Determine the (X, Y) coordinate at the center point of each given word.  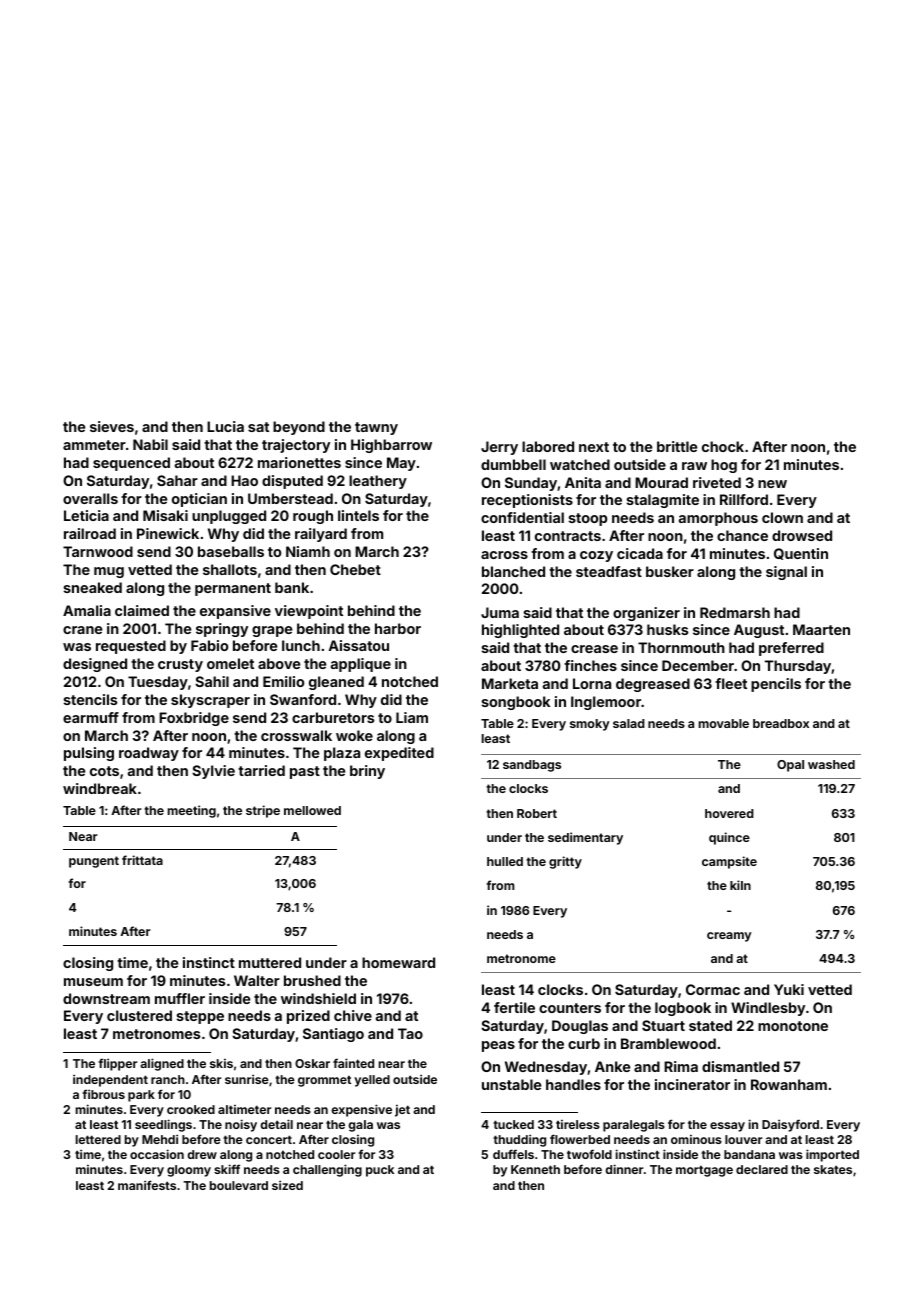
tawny (376, 428)
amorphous (718, 519)
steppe (200, 1017)
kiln (740, 885)
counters (570, 1008)
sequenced (131, 464)
